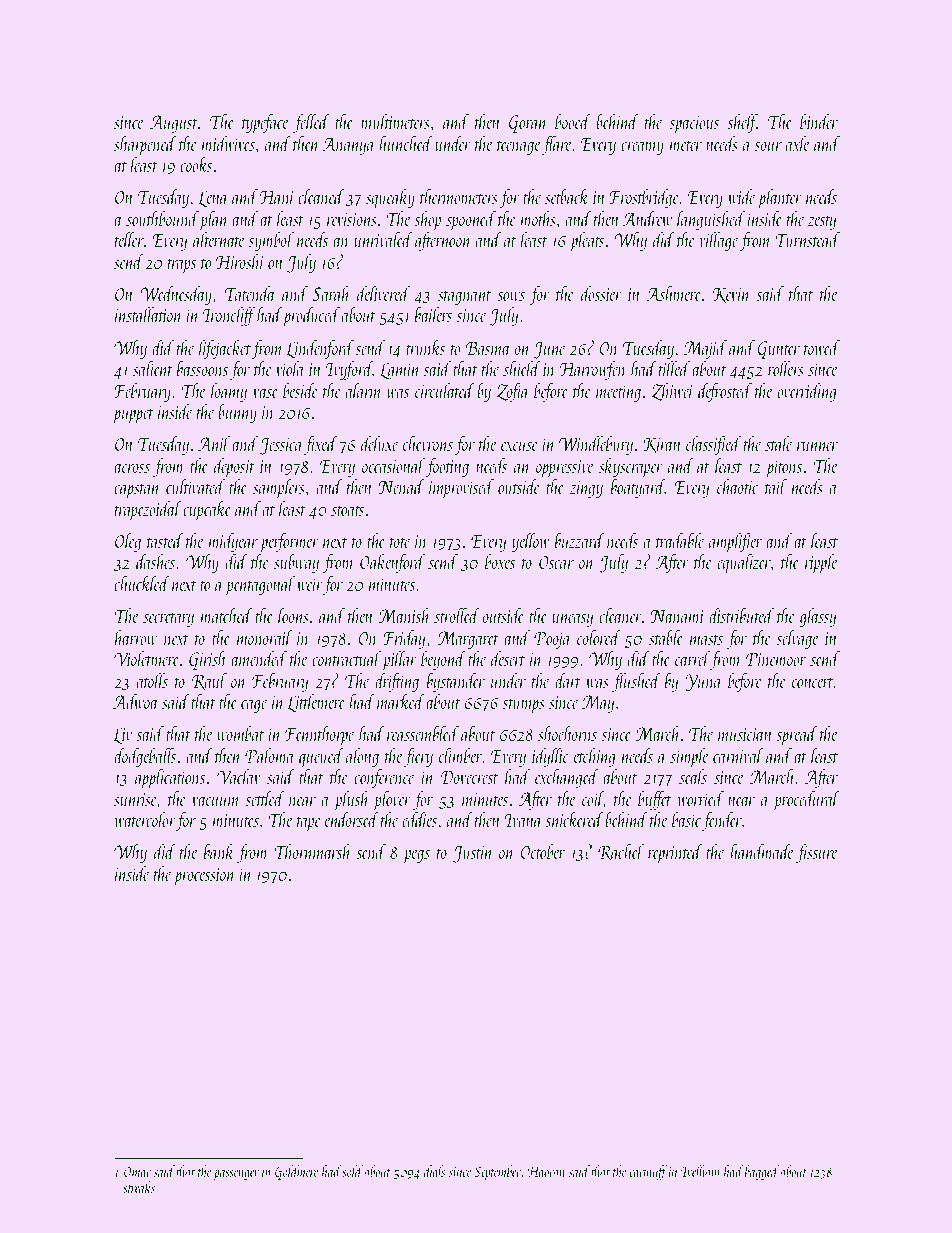 The height and width of the screenshot is (1233, 952). Describe the element at coordinates (817, 446) in the screenshot. I see `runner` at that location.
